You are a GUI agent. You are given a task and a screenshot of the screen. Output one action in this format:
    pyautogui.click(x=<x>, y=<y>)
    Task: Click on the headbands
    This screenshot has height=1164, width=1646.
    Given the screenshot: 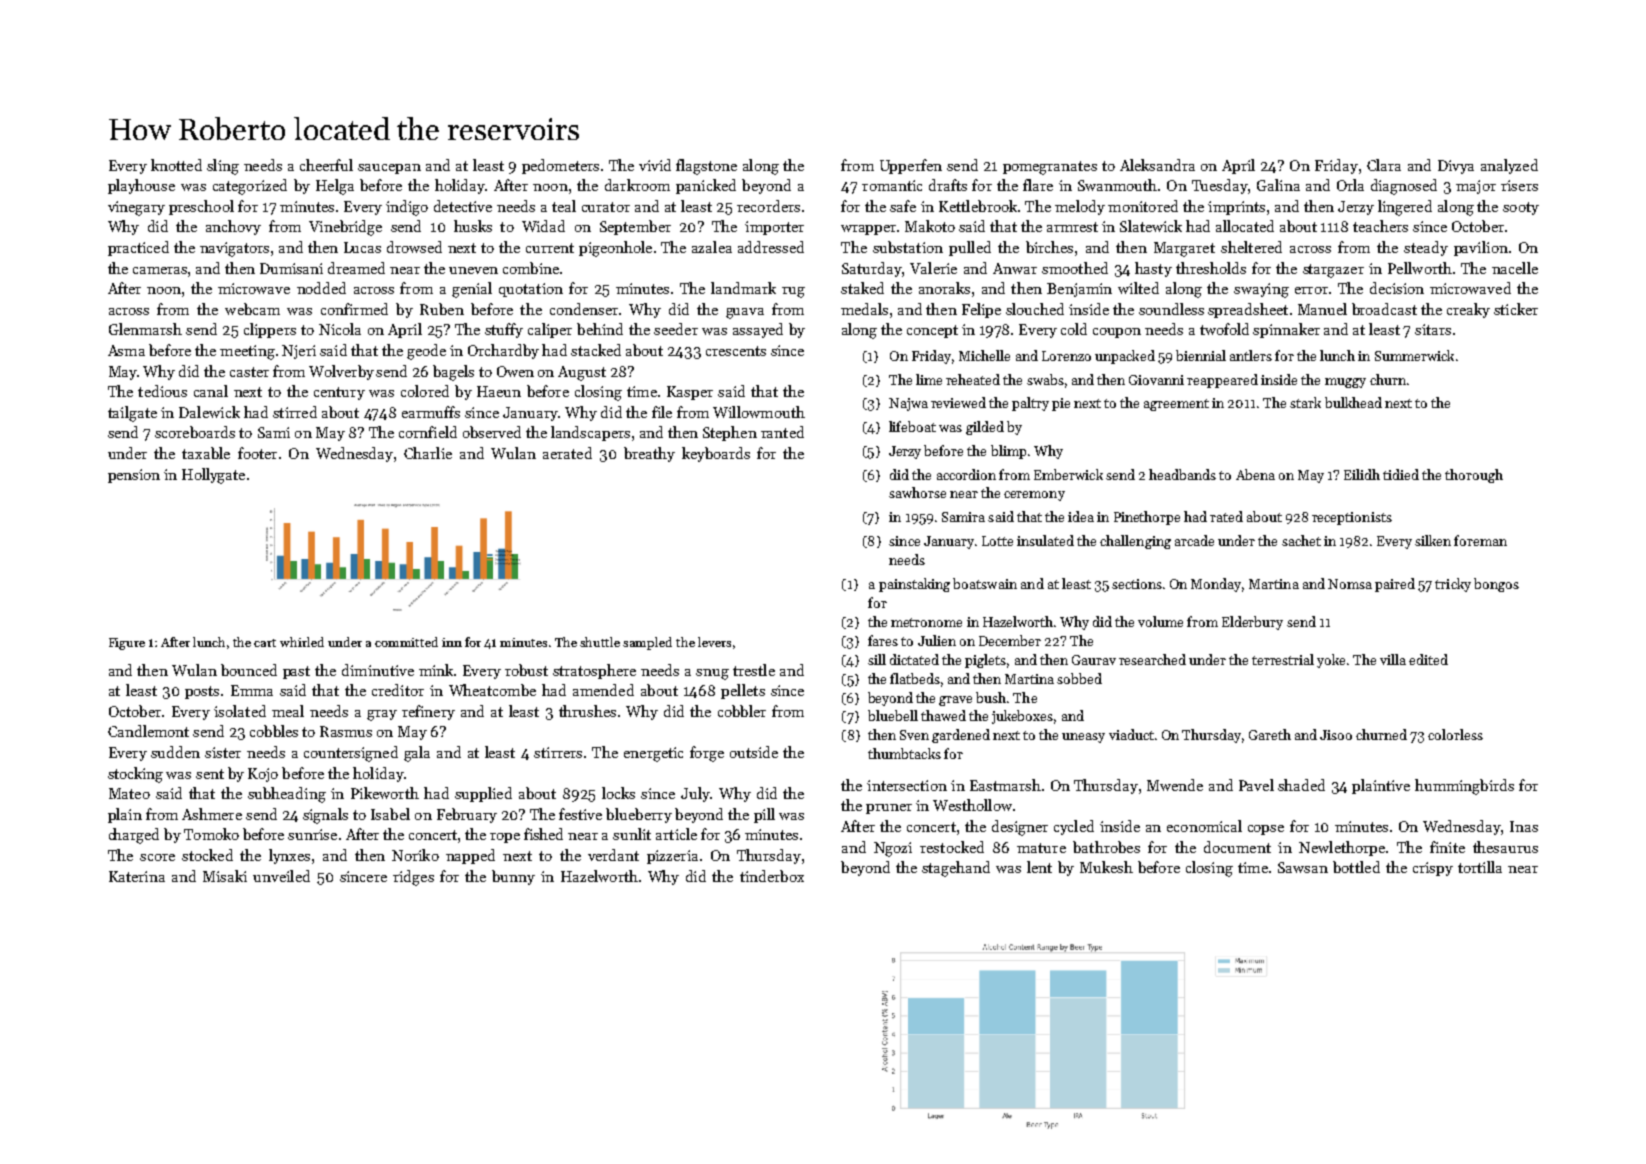 What is the action you would take?
    pyautogui.click(x=1182, y=474)
